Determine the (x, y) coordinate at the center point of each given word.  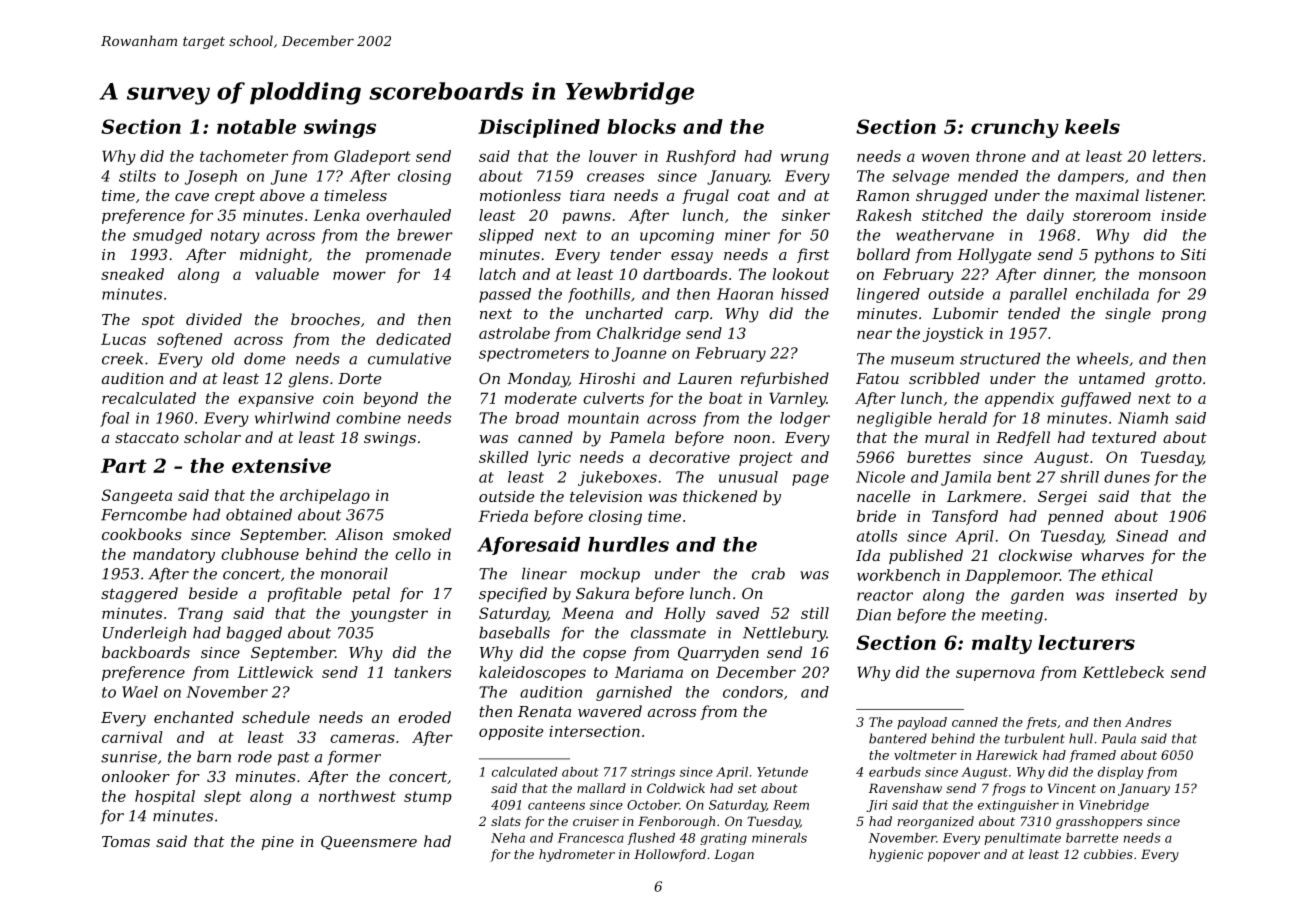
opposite (511, 732)
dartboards (685, 274)
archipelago (325, 496)
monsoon (1172, 275)
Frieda (503, 516)
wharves (1112, 555)
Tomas (126, 841)
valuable (287, 274)
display (1120, 773)
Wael (140, 692)
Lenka (336, 215)
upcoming (677, 236)
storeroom (1112, 215)
